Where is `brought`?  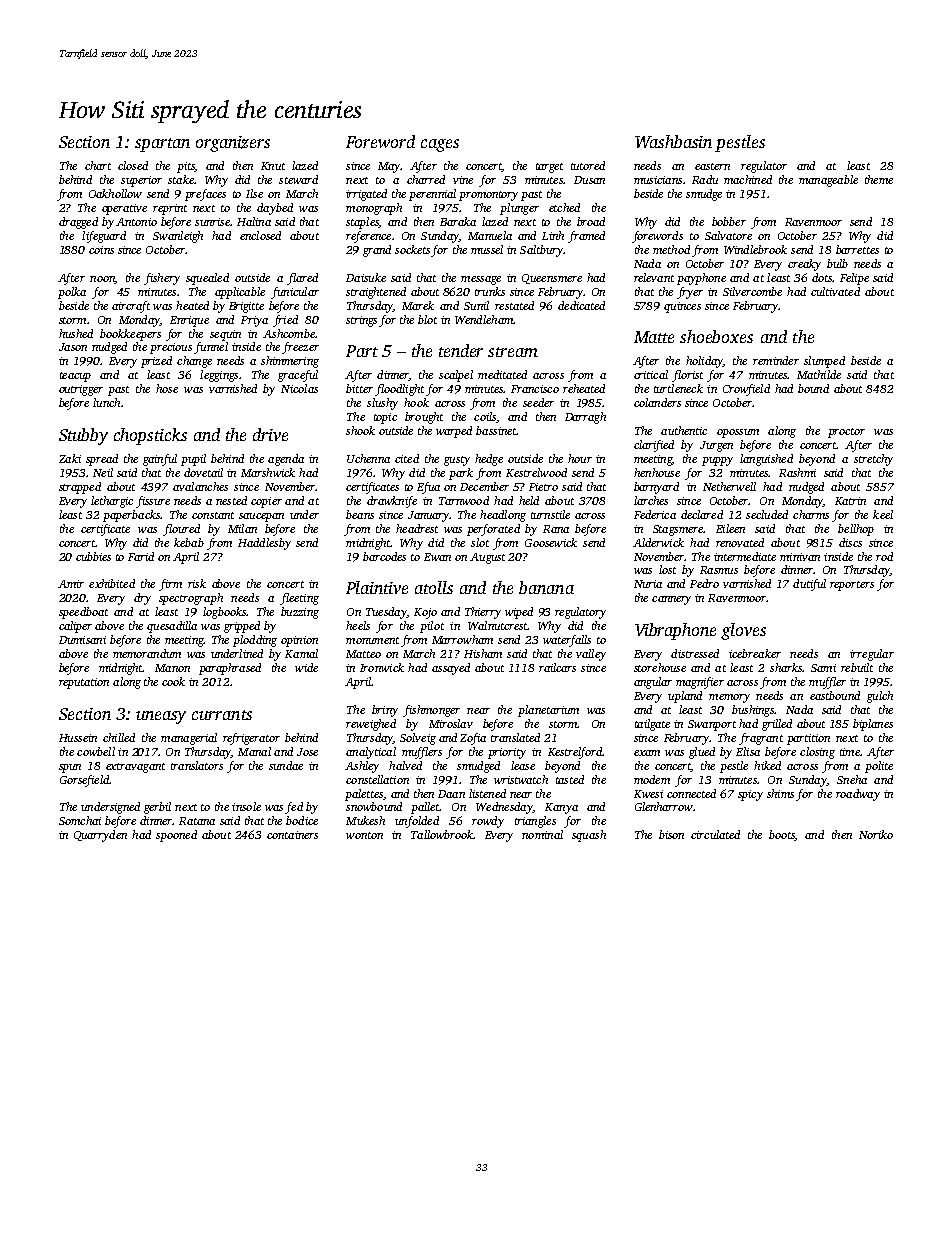 brought is located at coordinates (424, 418).
